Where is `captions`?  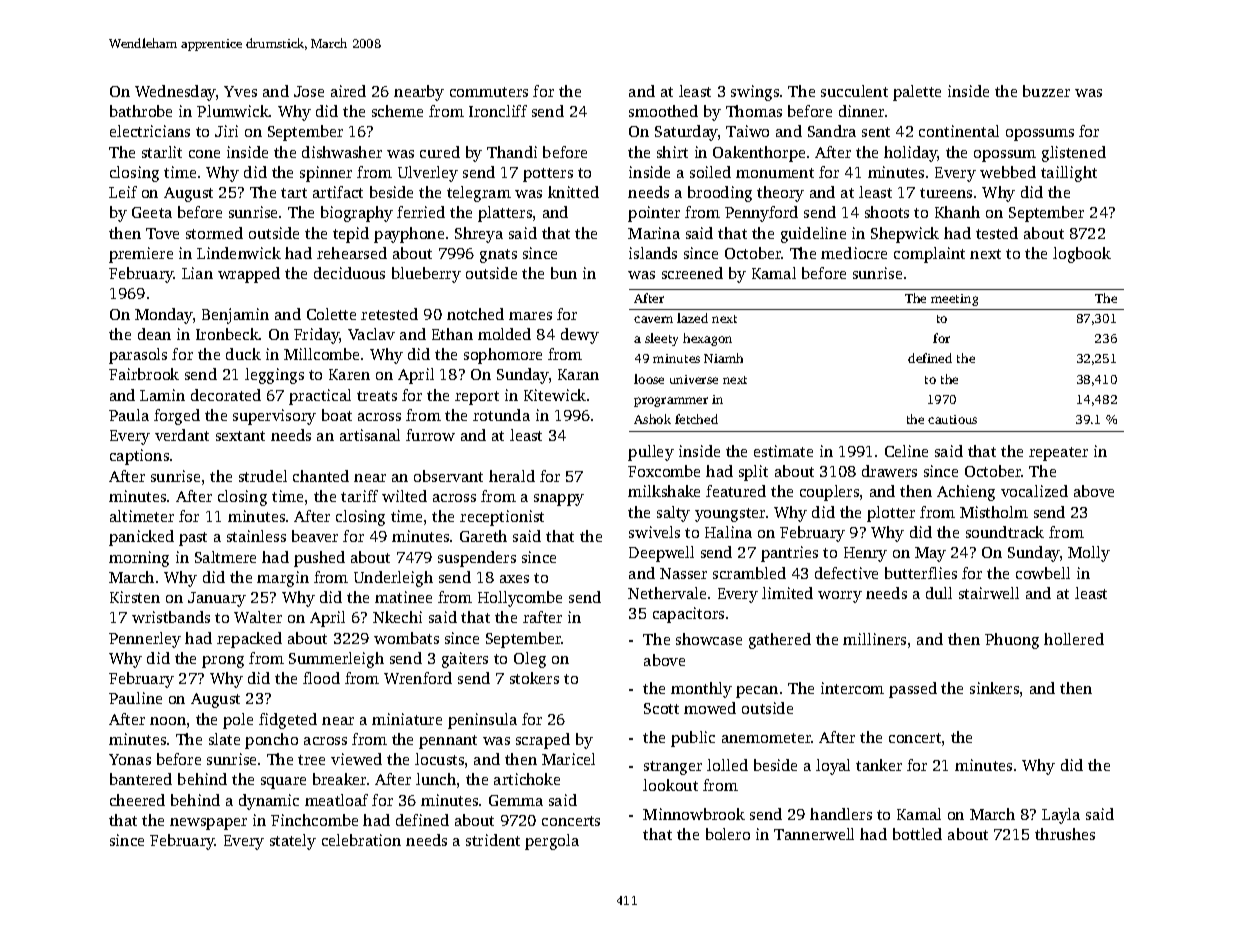
captions is located at coordinates (139, 457).
